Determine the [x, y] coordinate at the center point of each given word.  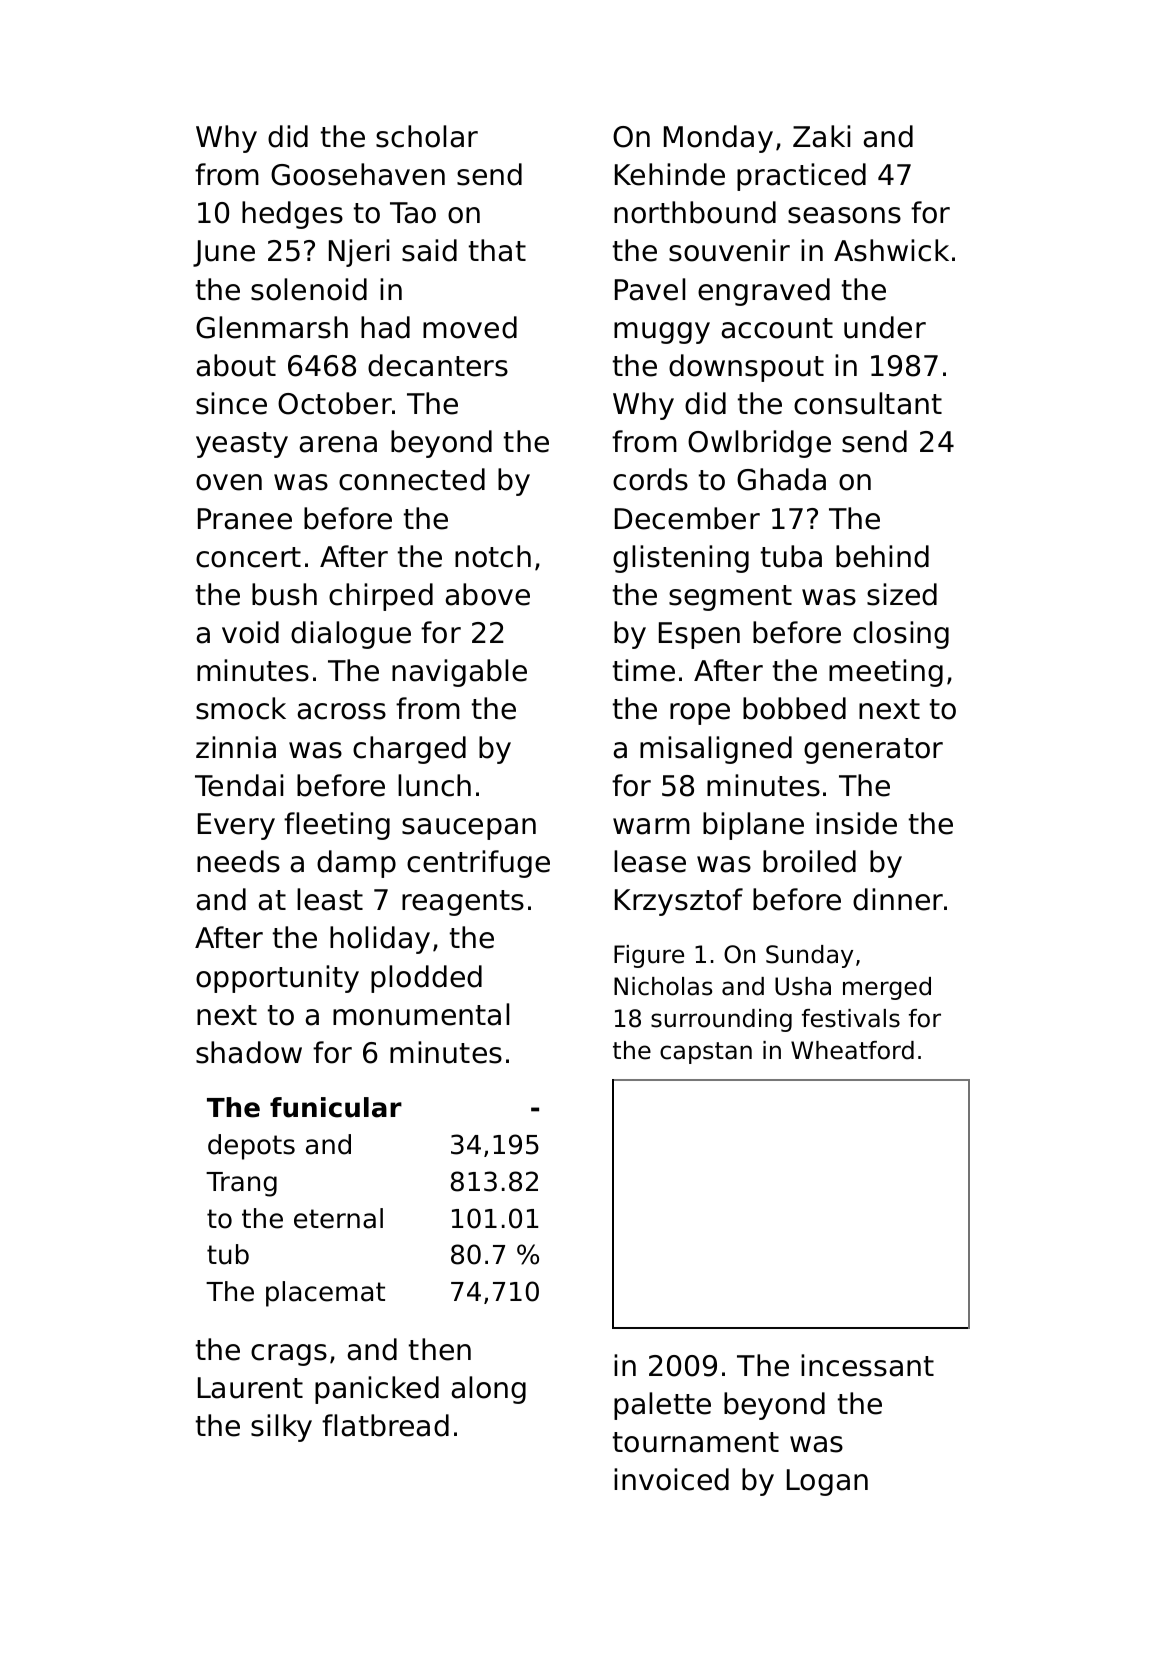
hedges [292, 215]
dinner [898, 899]
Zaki [821, 136]
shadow [249, 1052]
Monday [718, 139]
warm [651, 826]
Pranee [245, 519]
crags [289, 1355]
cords [650, 479]
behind [882, 556]
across [341, 711]
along [488, 1390]
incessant [867, 1365]
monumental [421, 1014]
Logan [827, 1482]
